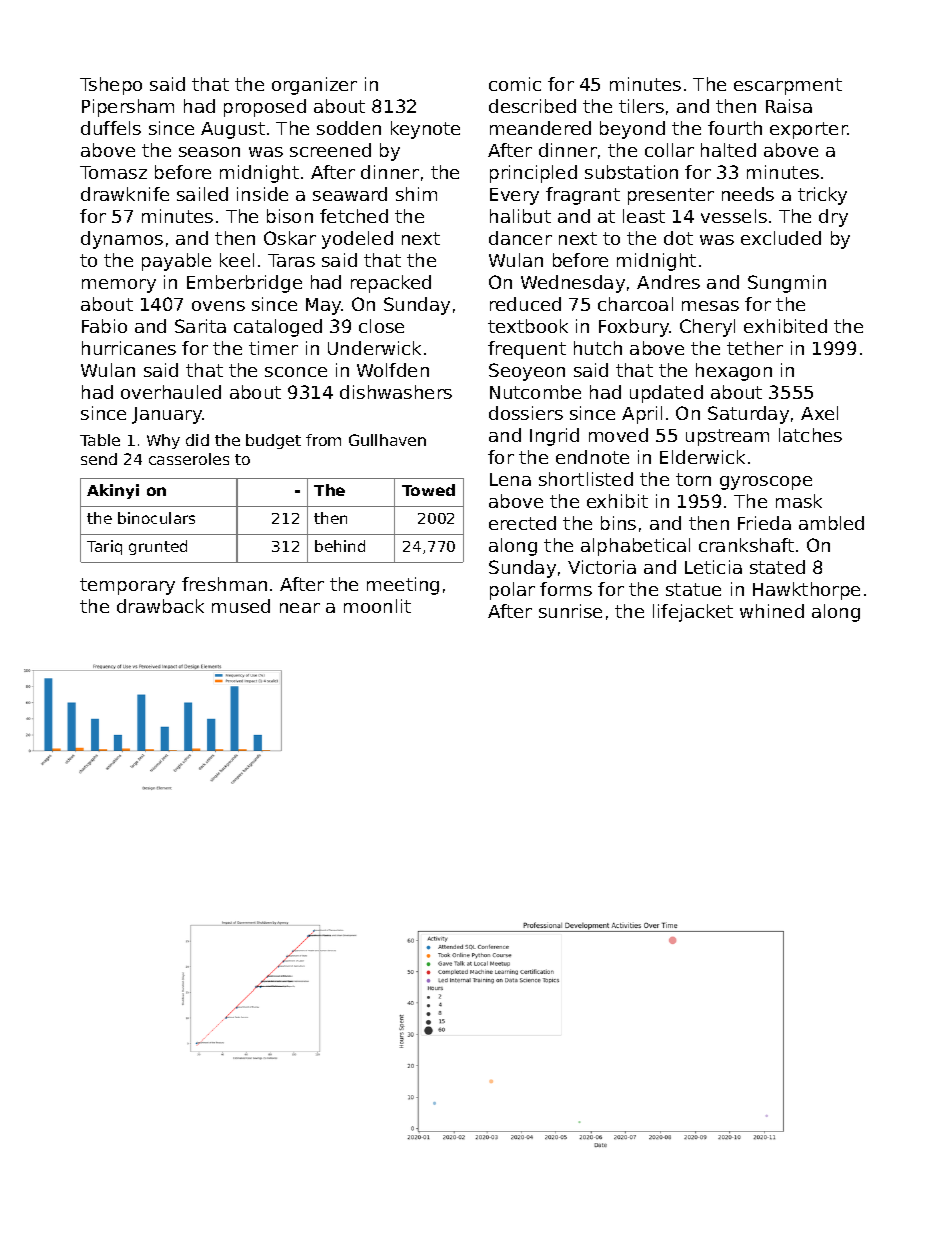 The height and width of the document is (1233, 952). Describe the element at coordinates (237, 260) in the document. I see `keel` at that location.
